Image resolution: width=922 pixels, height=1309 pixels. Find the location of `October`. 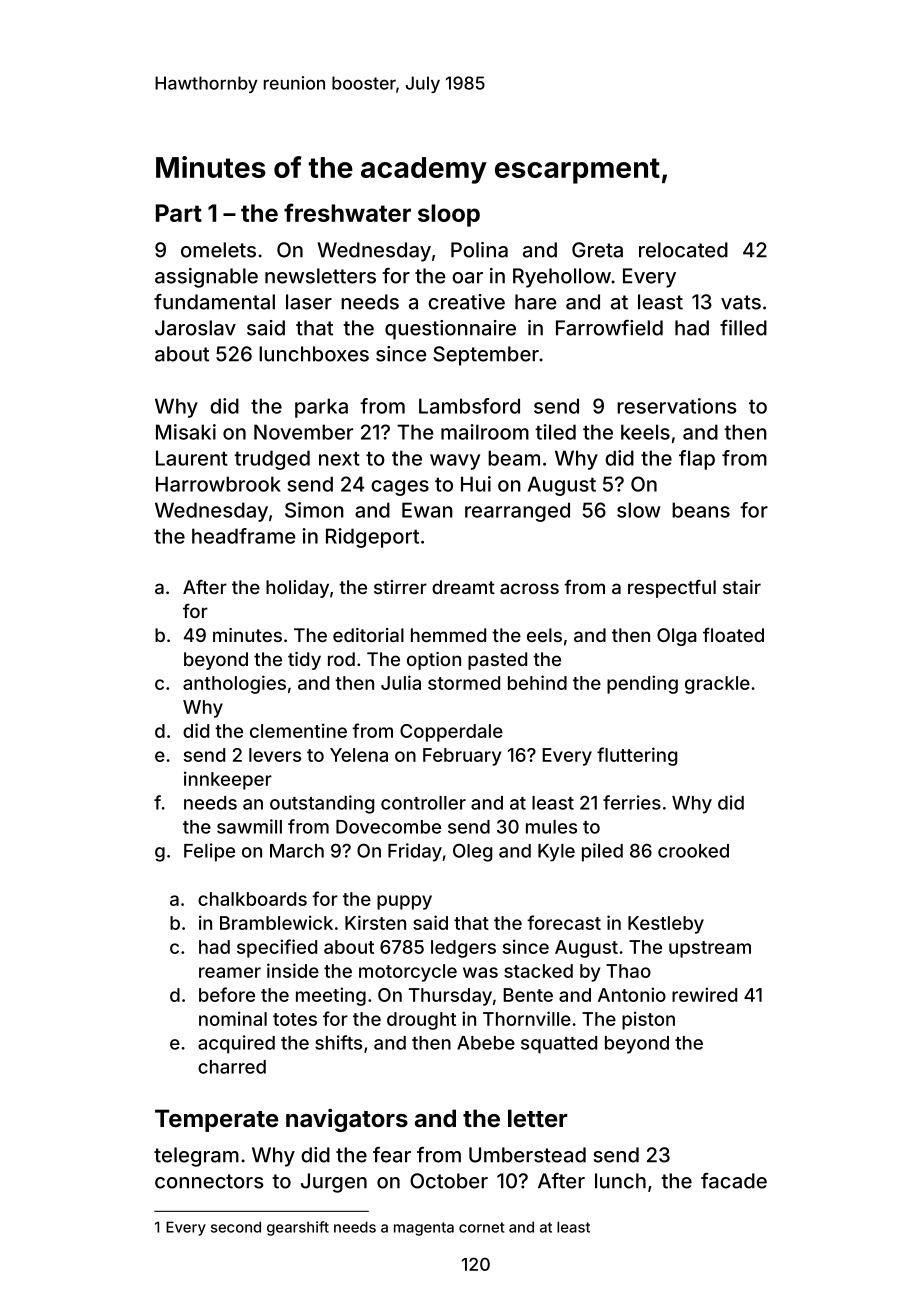

October is located at coordinates (449, 1181).
